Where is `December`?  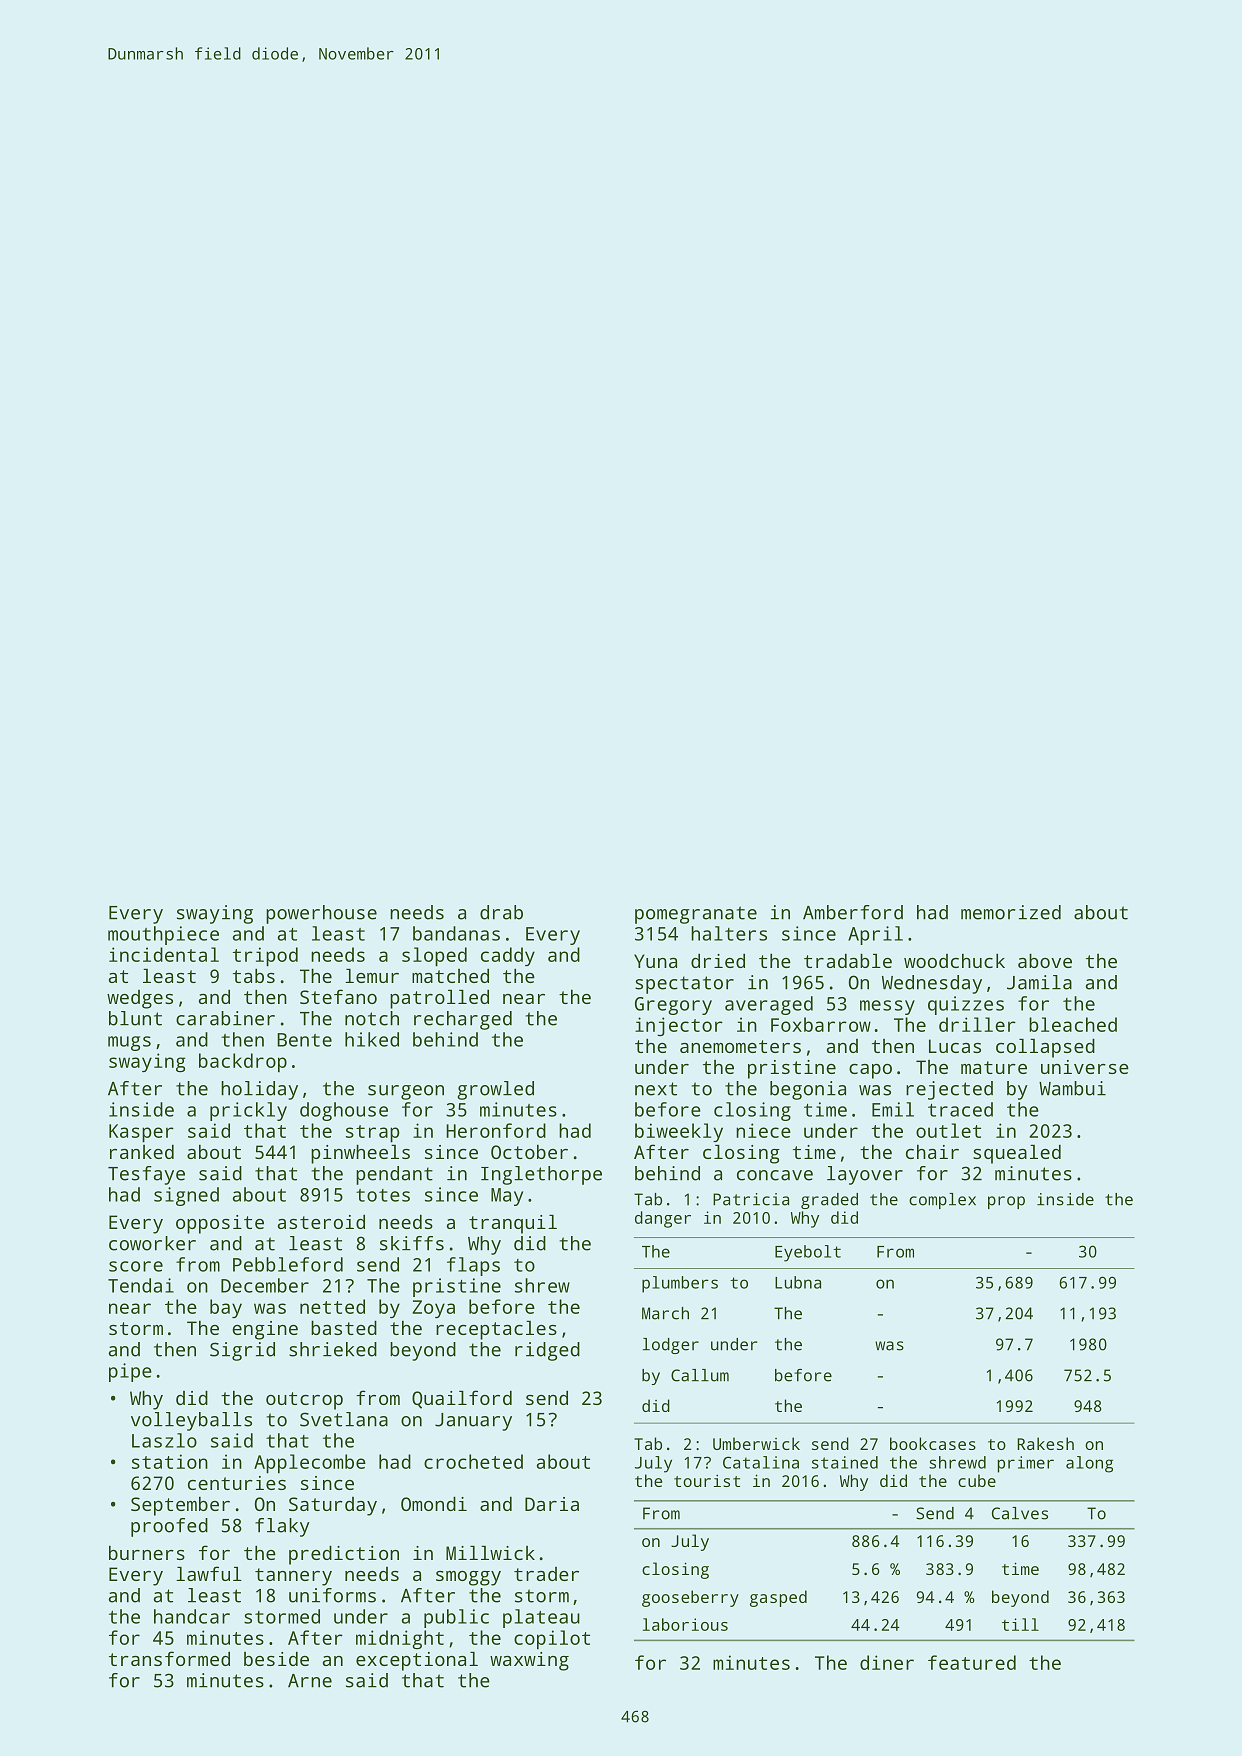
December is located at coordinates (265, 1285).
